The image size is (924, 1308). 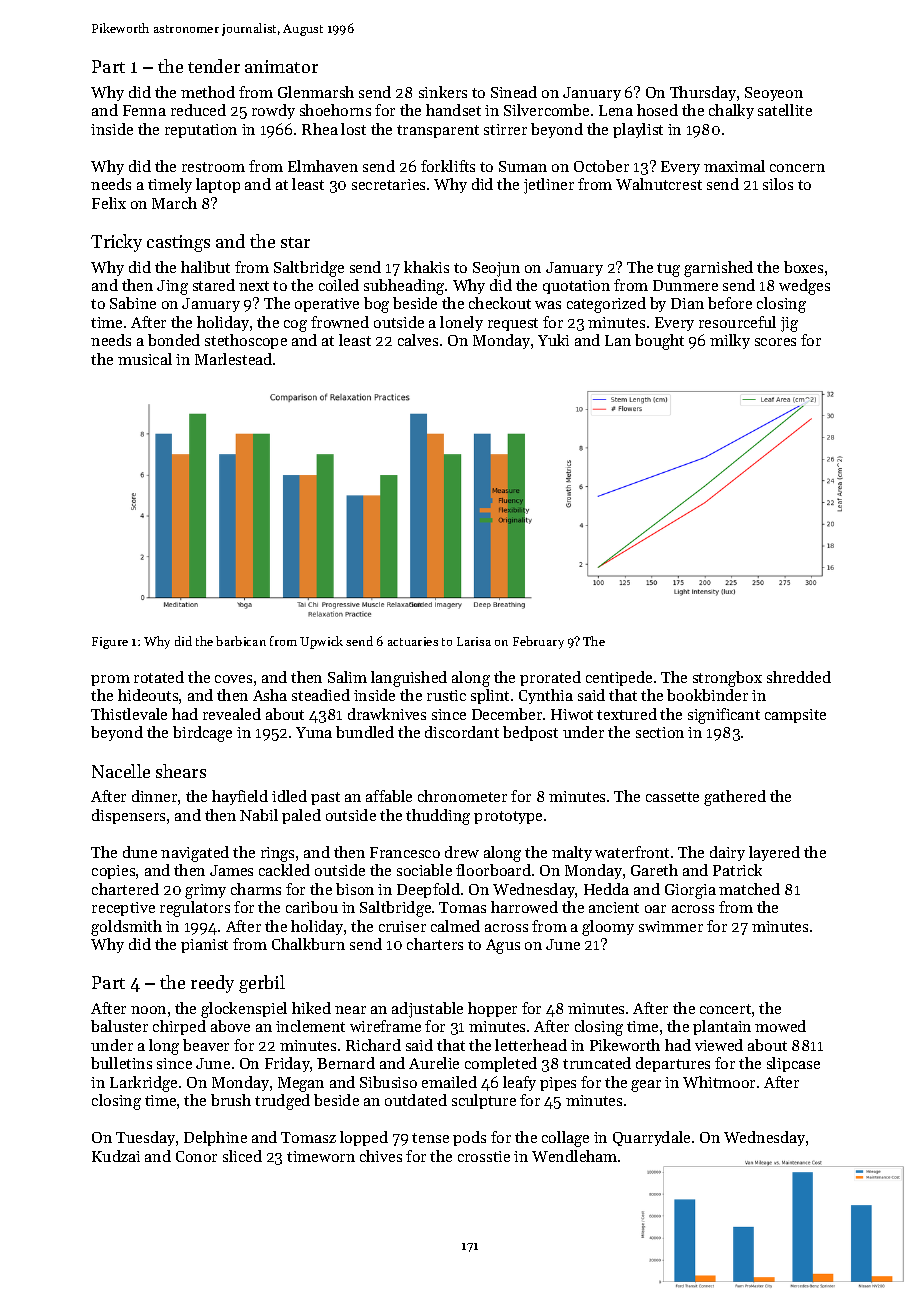 I want to click on bought, so click(x=659, y=342).
